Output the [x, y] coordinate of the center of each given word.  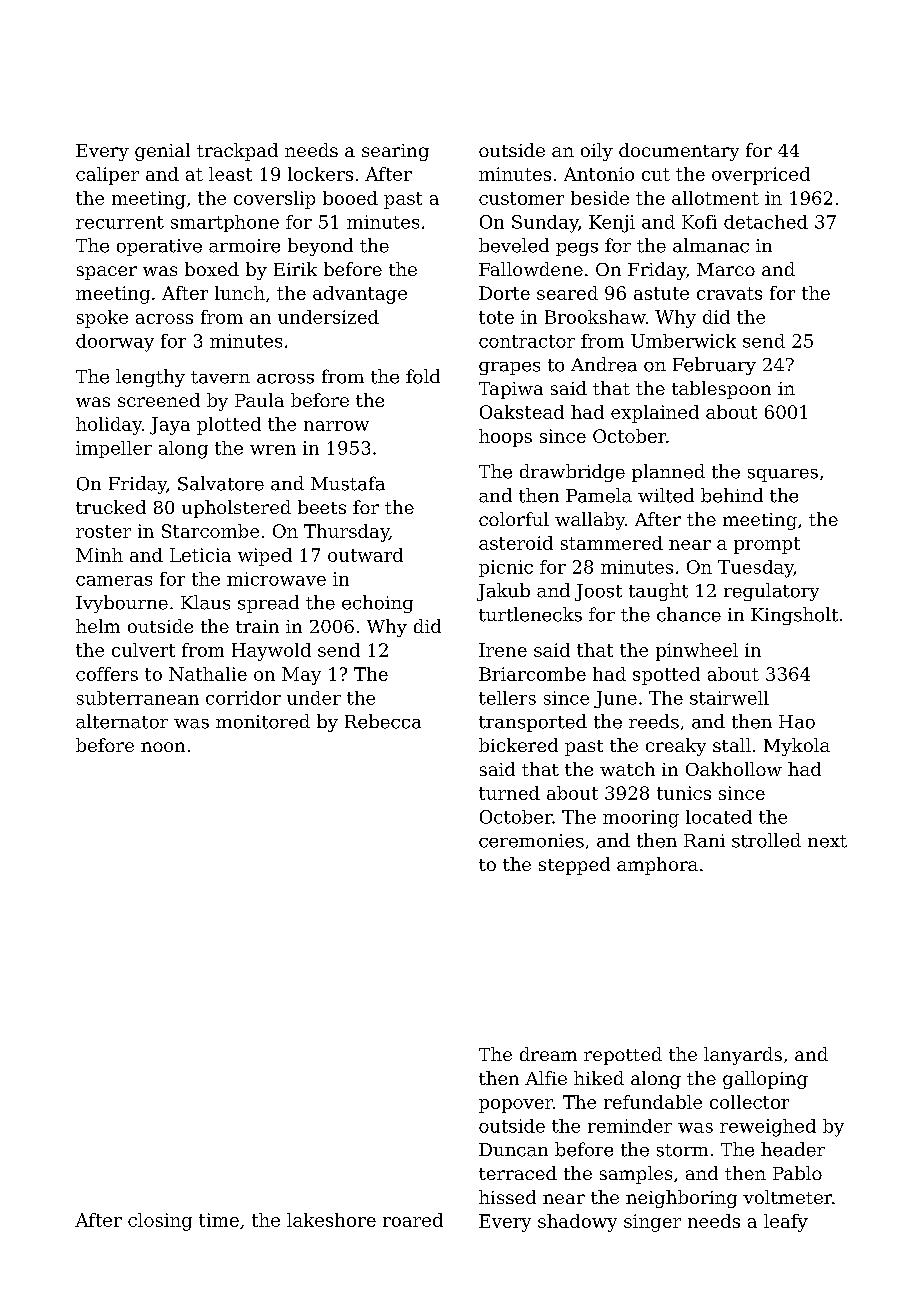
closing [160, 1222]
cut [656, 174]
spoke [102, 319]
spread [268, 604]
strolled [766, 840]
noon [163, 747]
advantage [360, 295]
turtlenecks [530, 614]
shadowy [577, 1223]
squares [783, 475]
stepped [574, 866]
